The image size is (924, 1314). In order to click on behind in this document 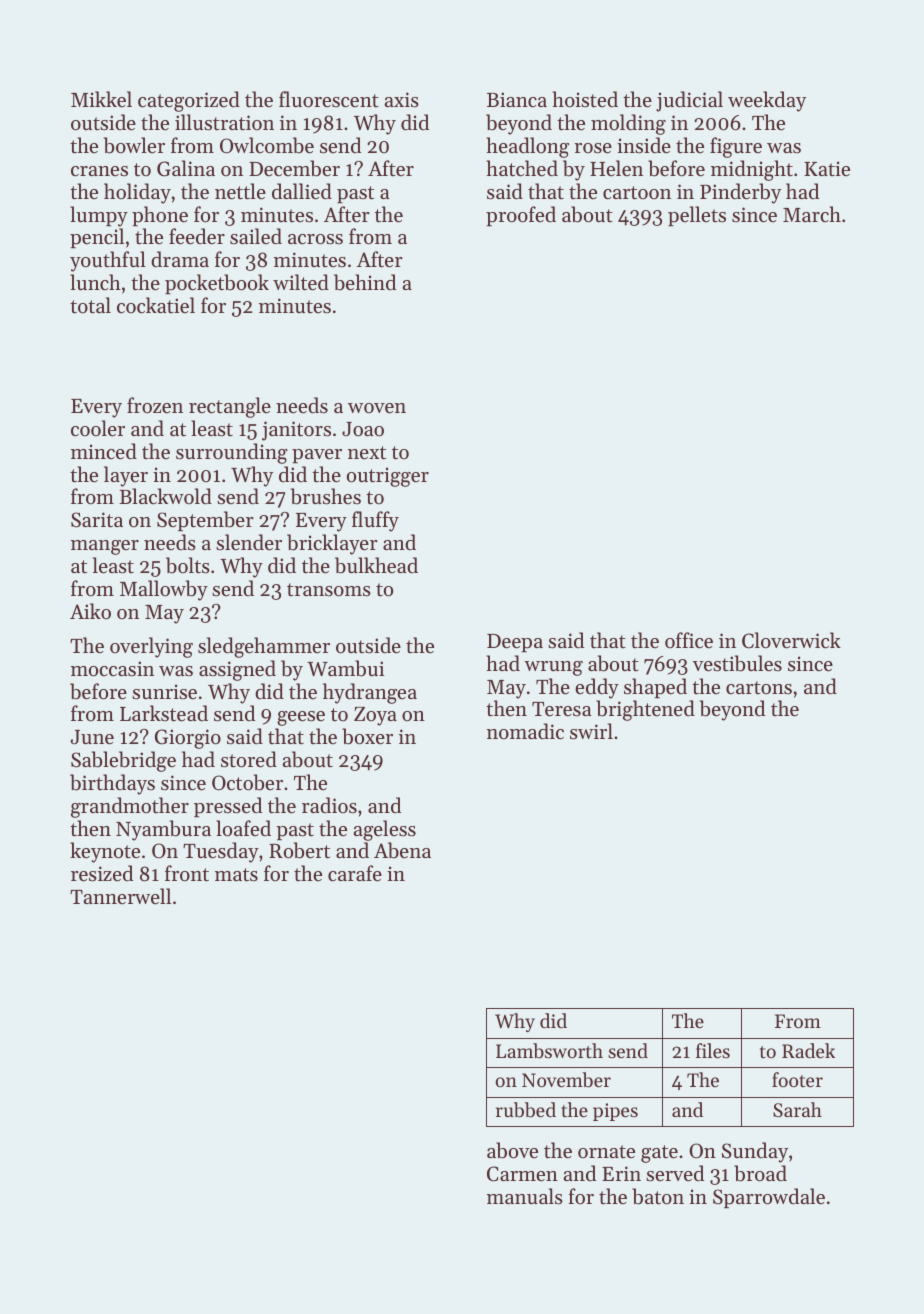, I will do `click(365, 282)`.
